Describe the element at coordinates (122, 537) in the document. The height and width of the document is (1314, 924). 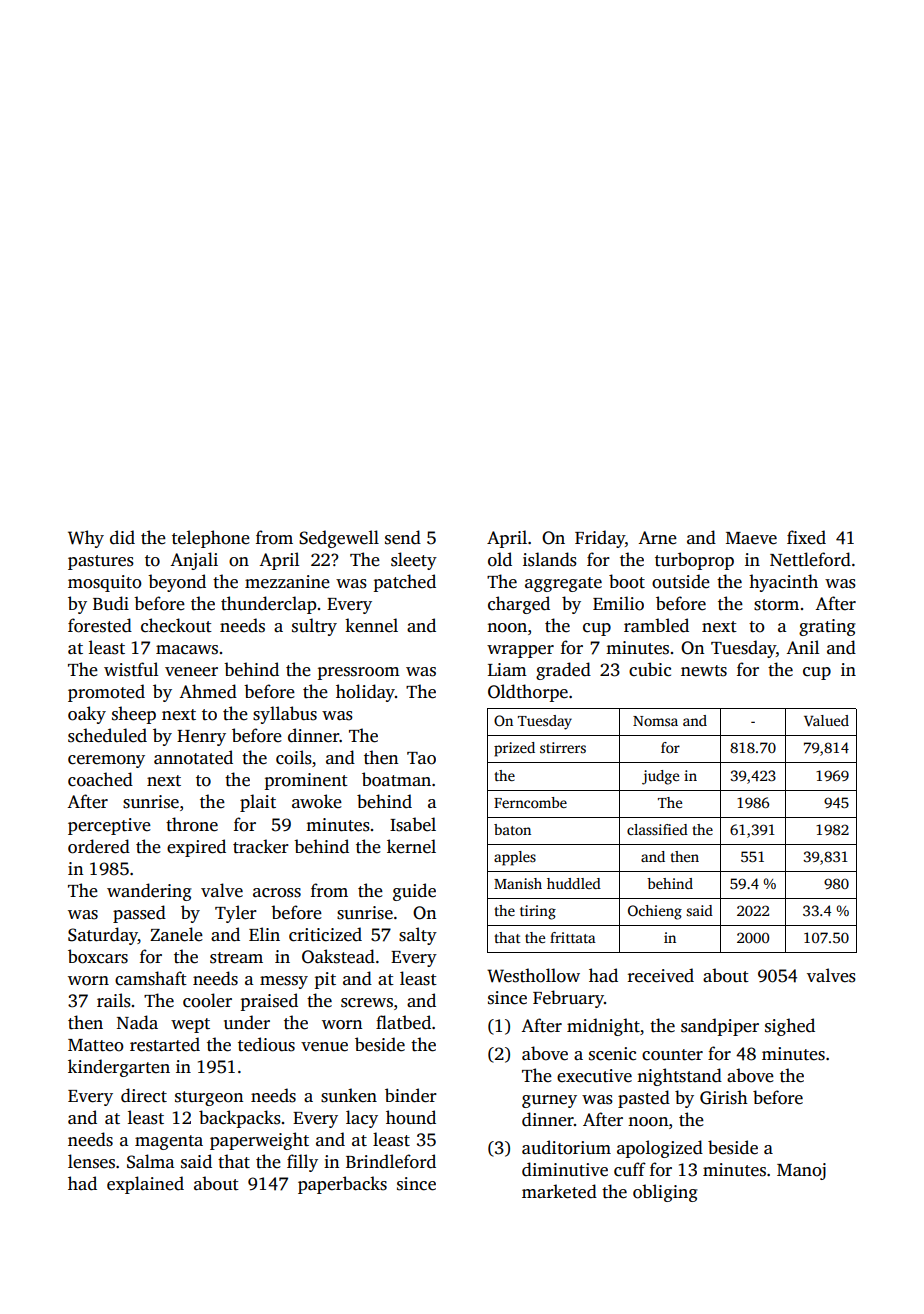
I see `did` at that location.
